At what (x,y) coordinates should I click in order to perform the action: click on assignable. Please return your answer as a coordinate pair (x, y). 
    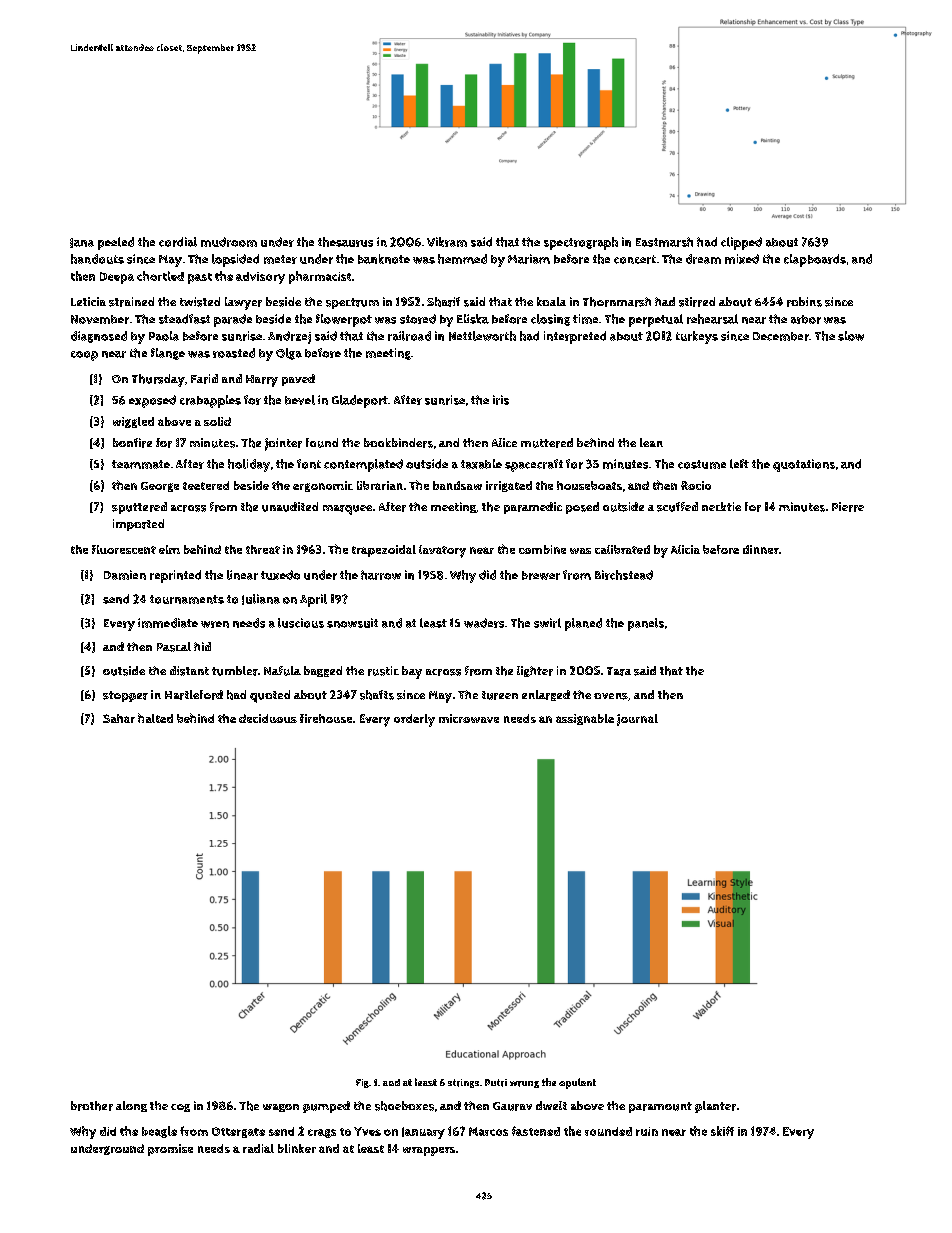
    Looking at the image, I should click on (585, 719).
